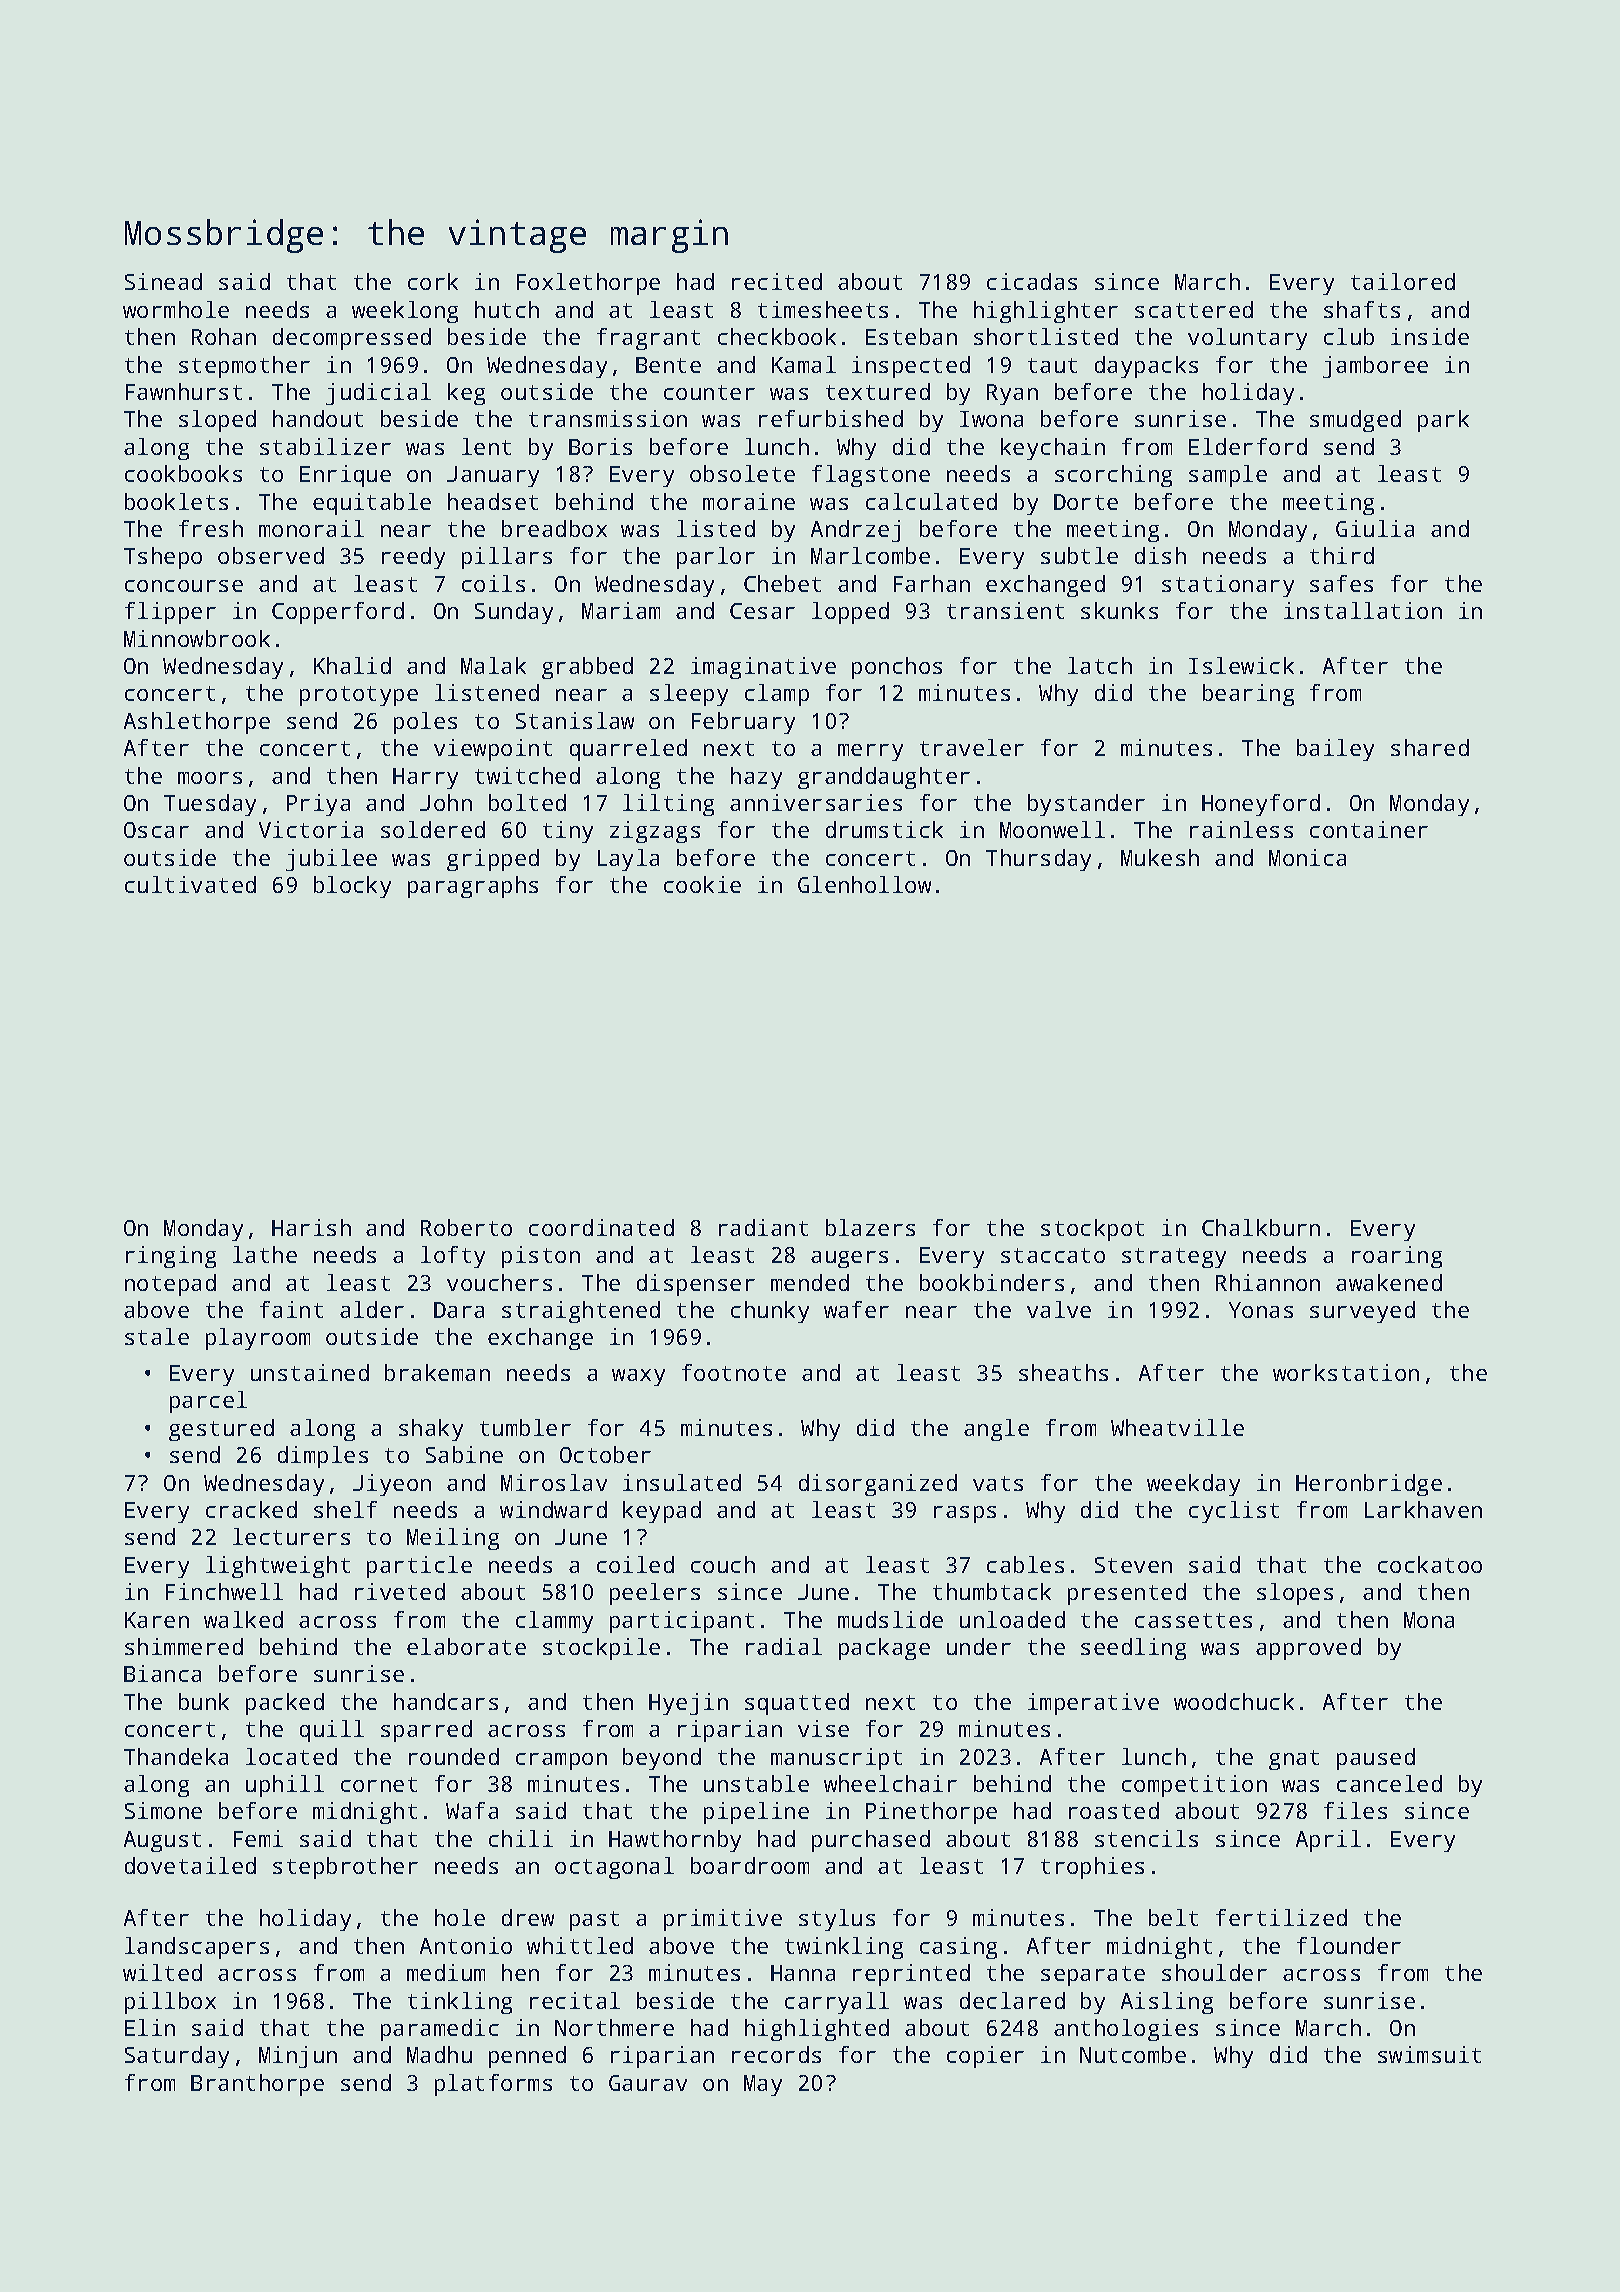  What do you see at coordinates (493, 476) in the image?
I see `January` at bounding box center [493, 476].
